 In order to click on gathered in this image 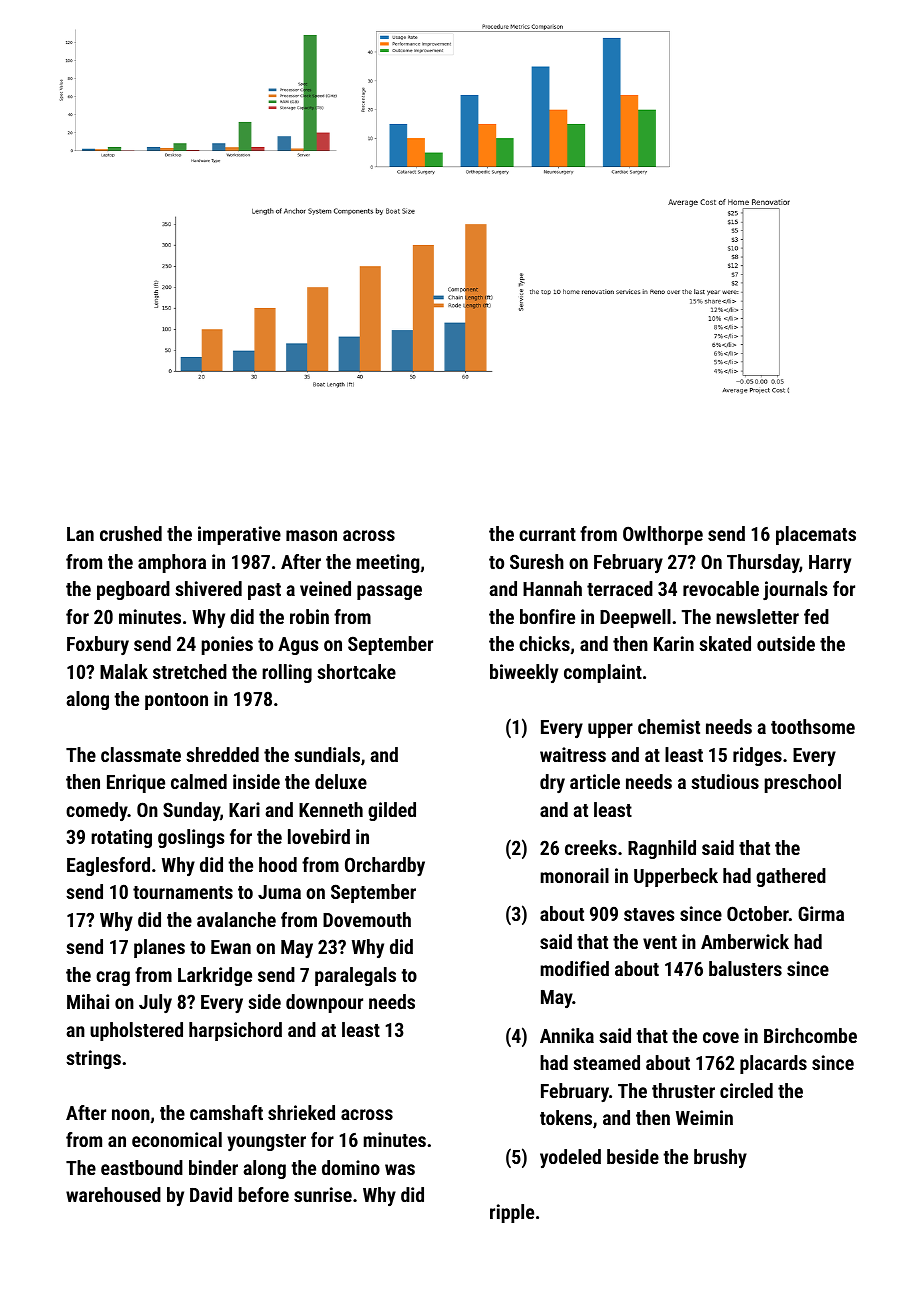, I will do `click(791, 877)`.
